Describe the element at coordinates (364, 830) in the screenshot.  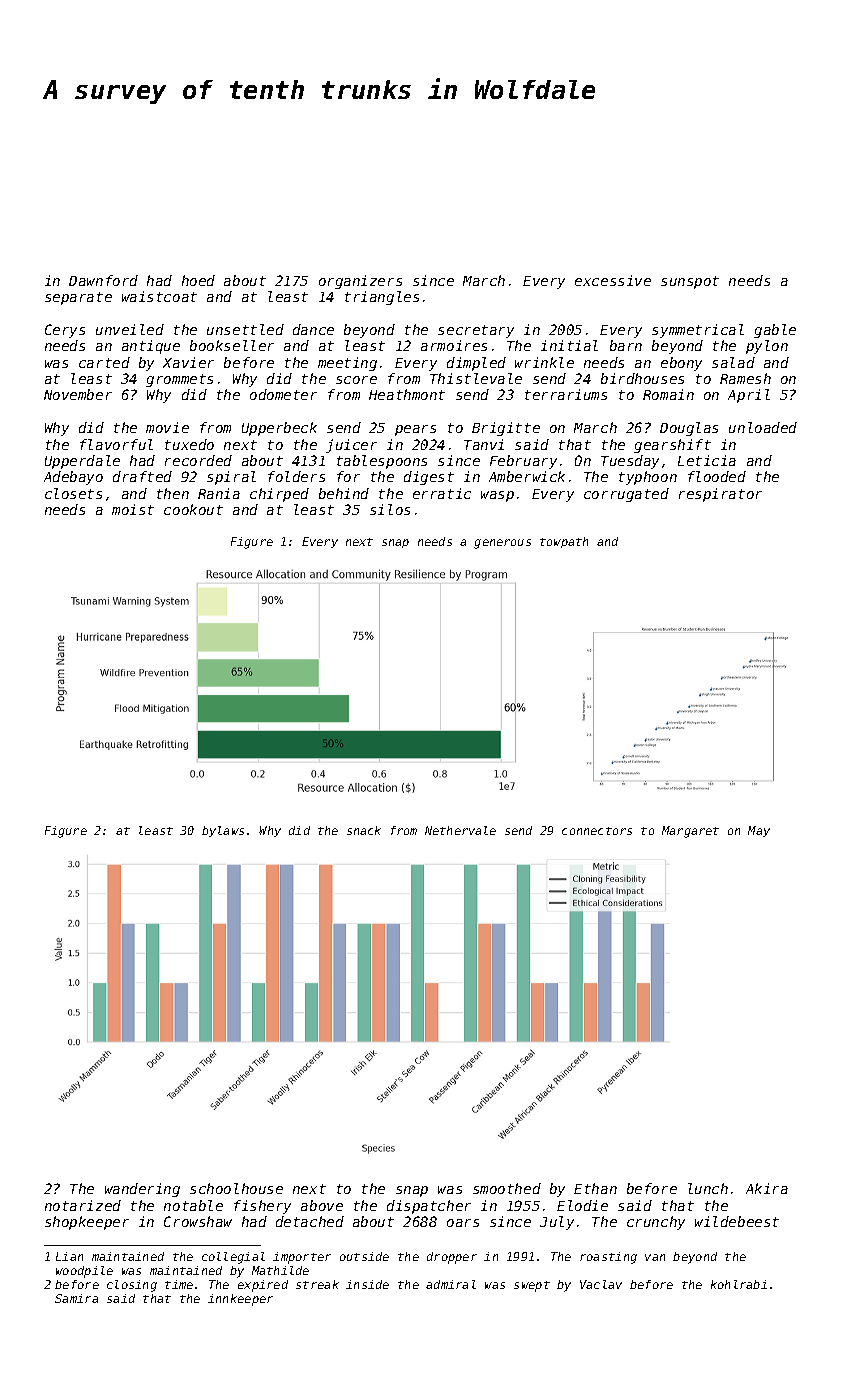
I see `snack` at that location.
